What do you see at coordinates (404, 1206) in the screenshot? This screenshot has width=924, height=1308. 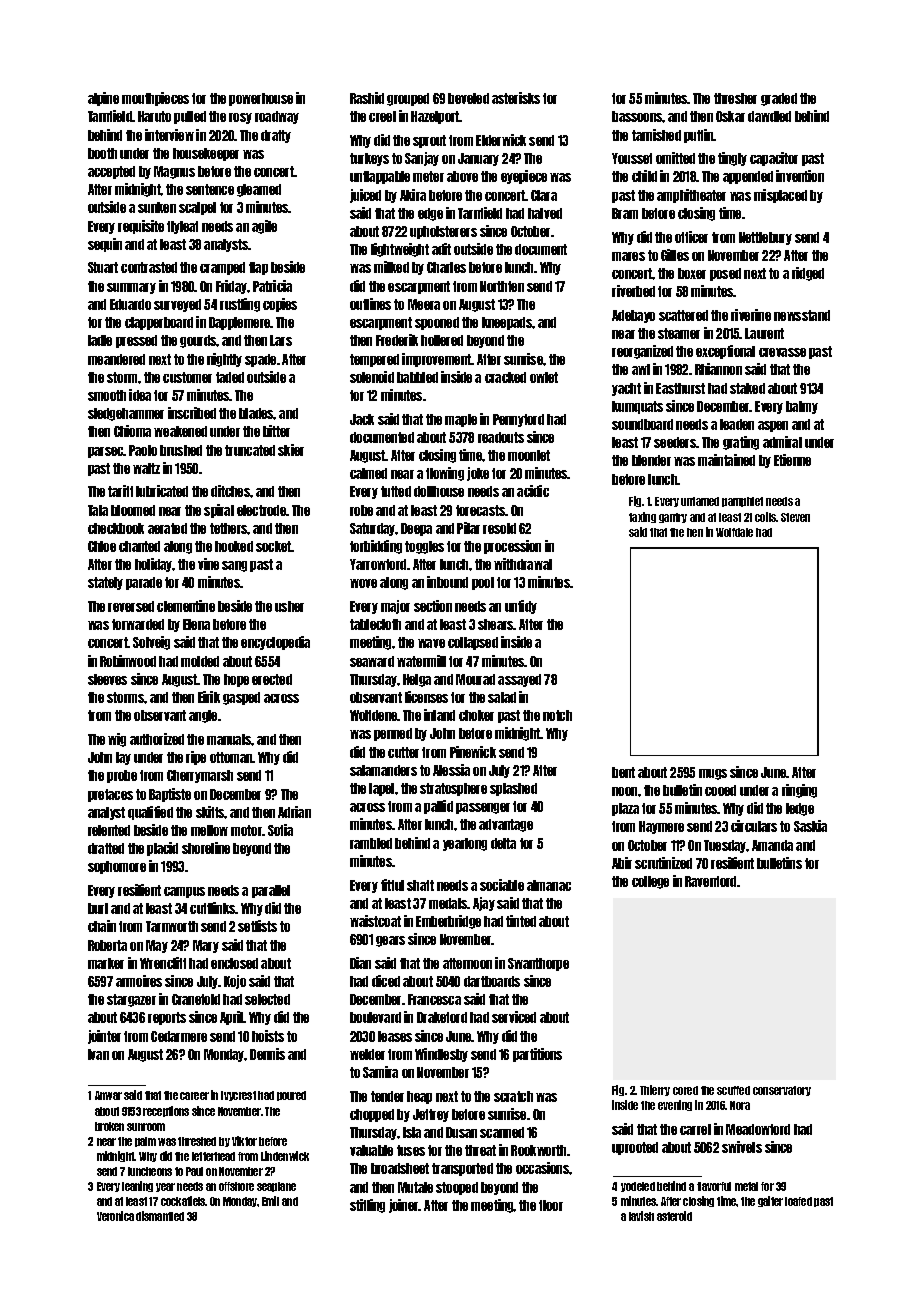 I see `joiner` at bounding box center [404, 1206].
